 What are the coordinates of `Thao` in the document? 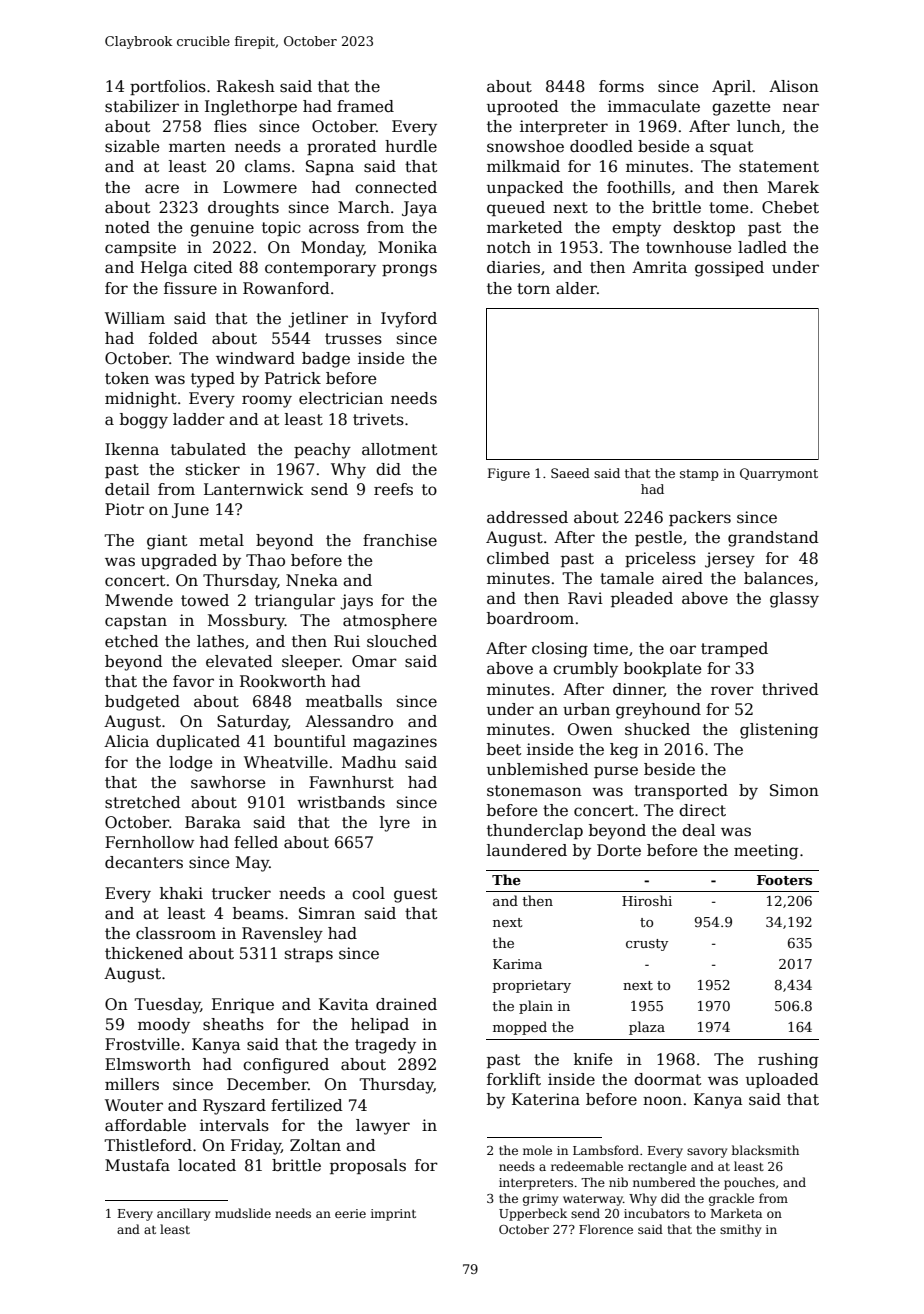 It's located at (265, 560).
